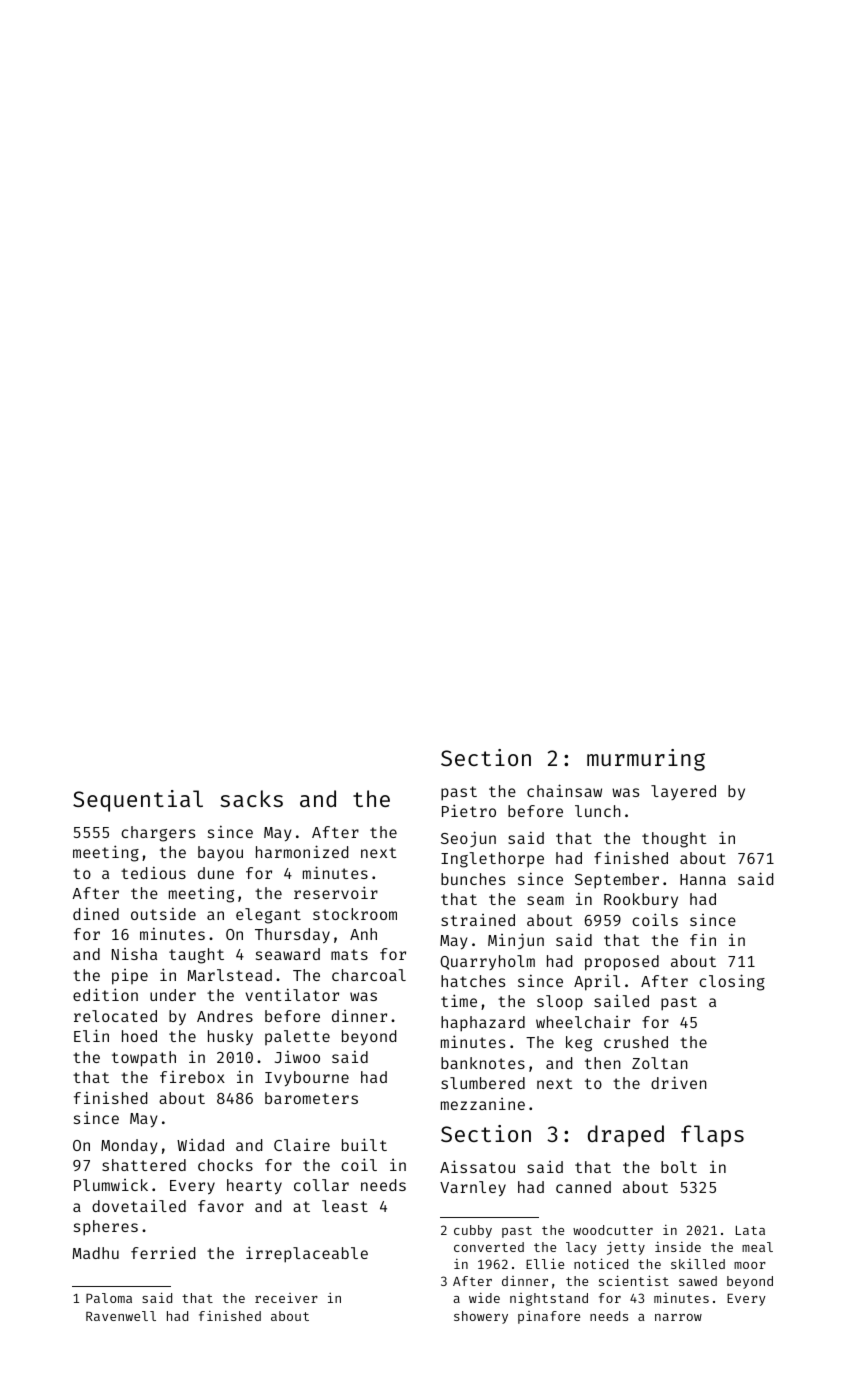  I want to click on mezzanine, so click(483, 1104).
